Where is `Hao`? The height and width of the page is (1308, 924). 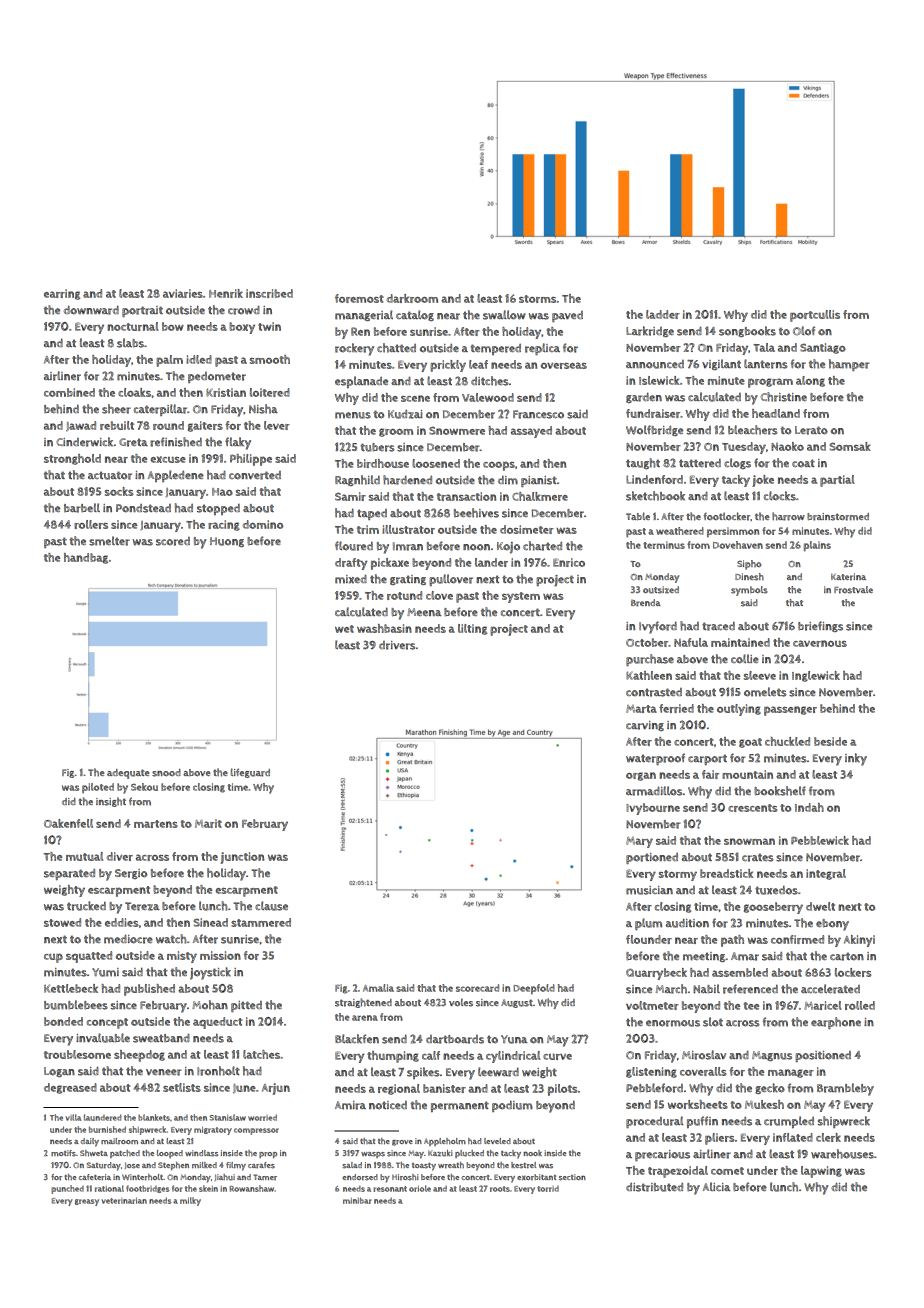
Hao is located at coordinates (222, 492).
